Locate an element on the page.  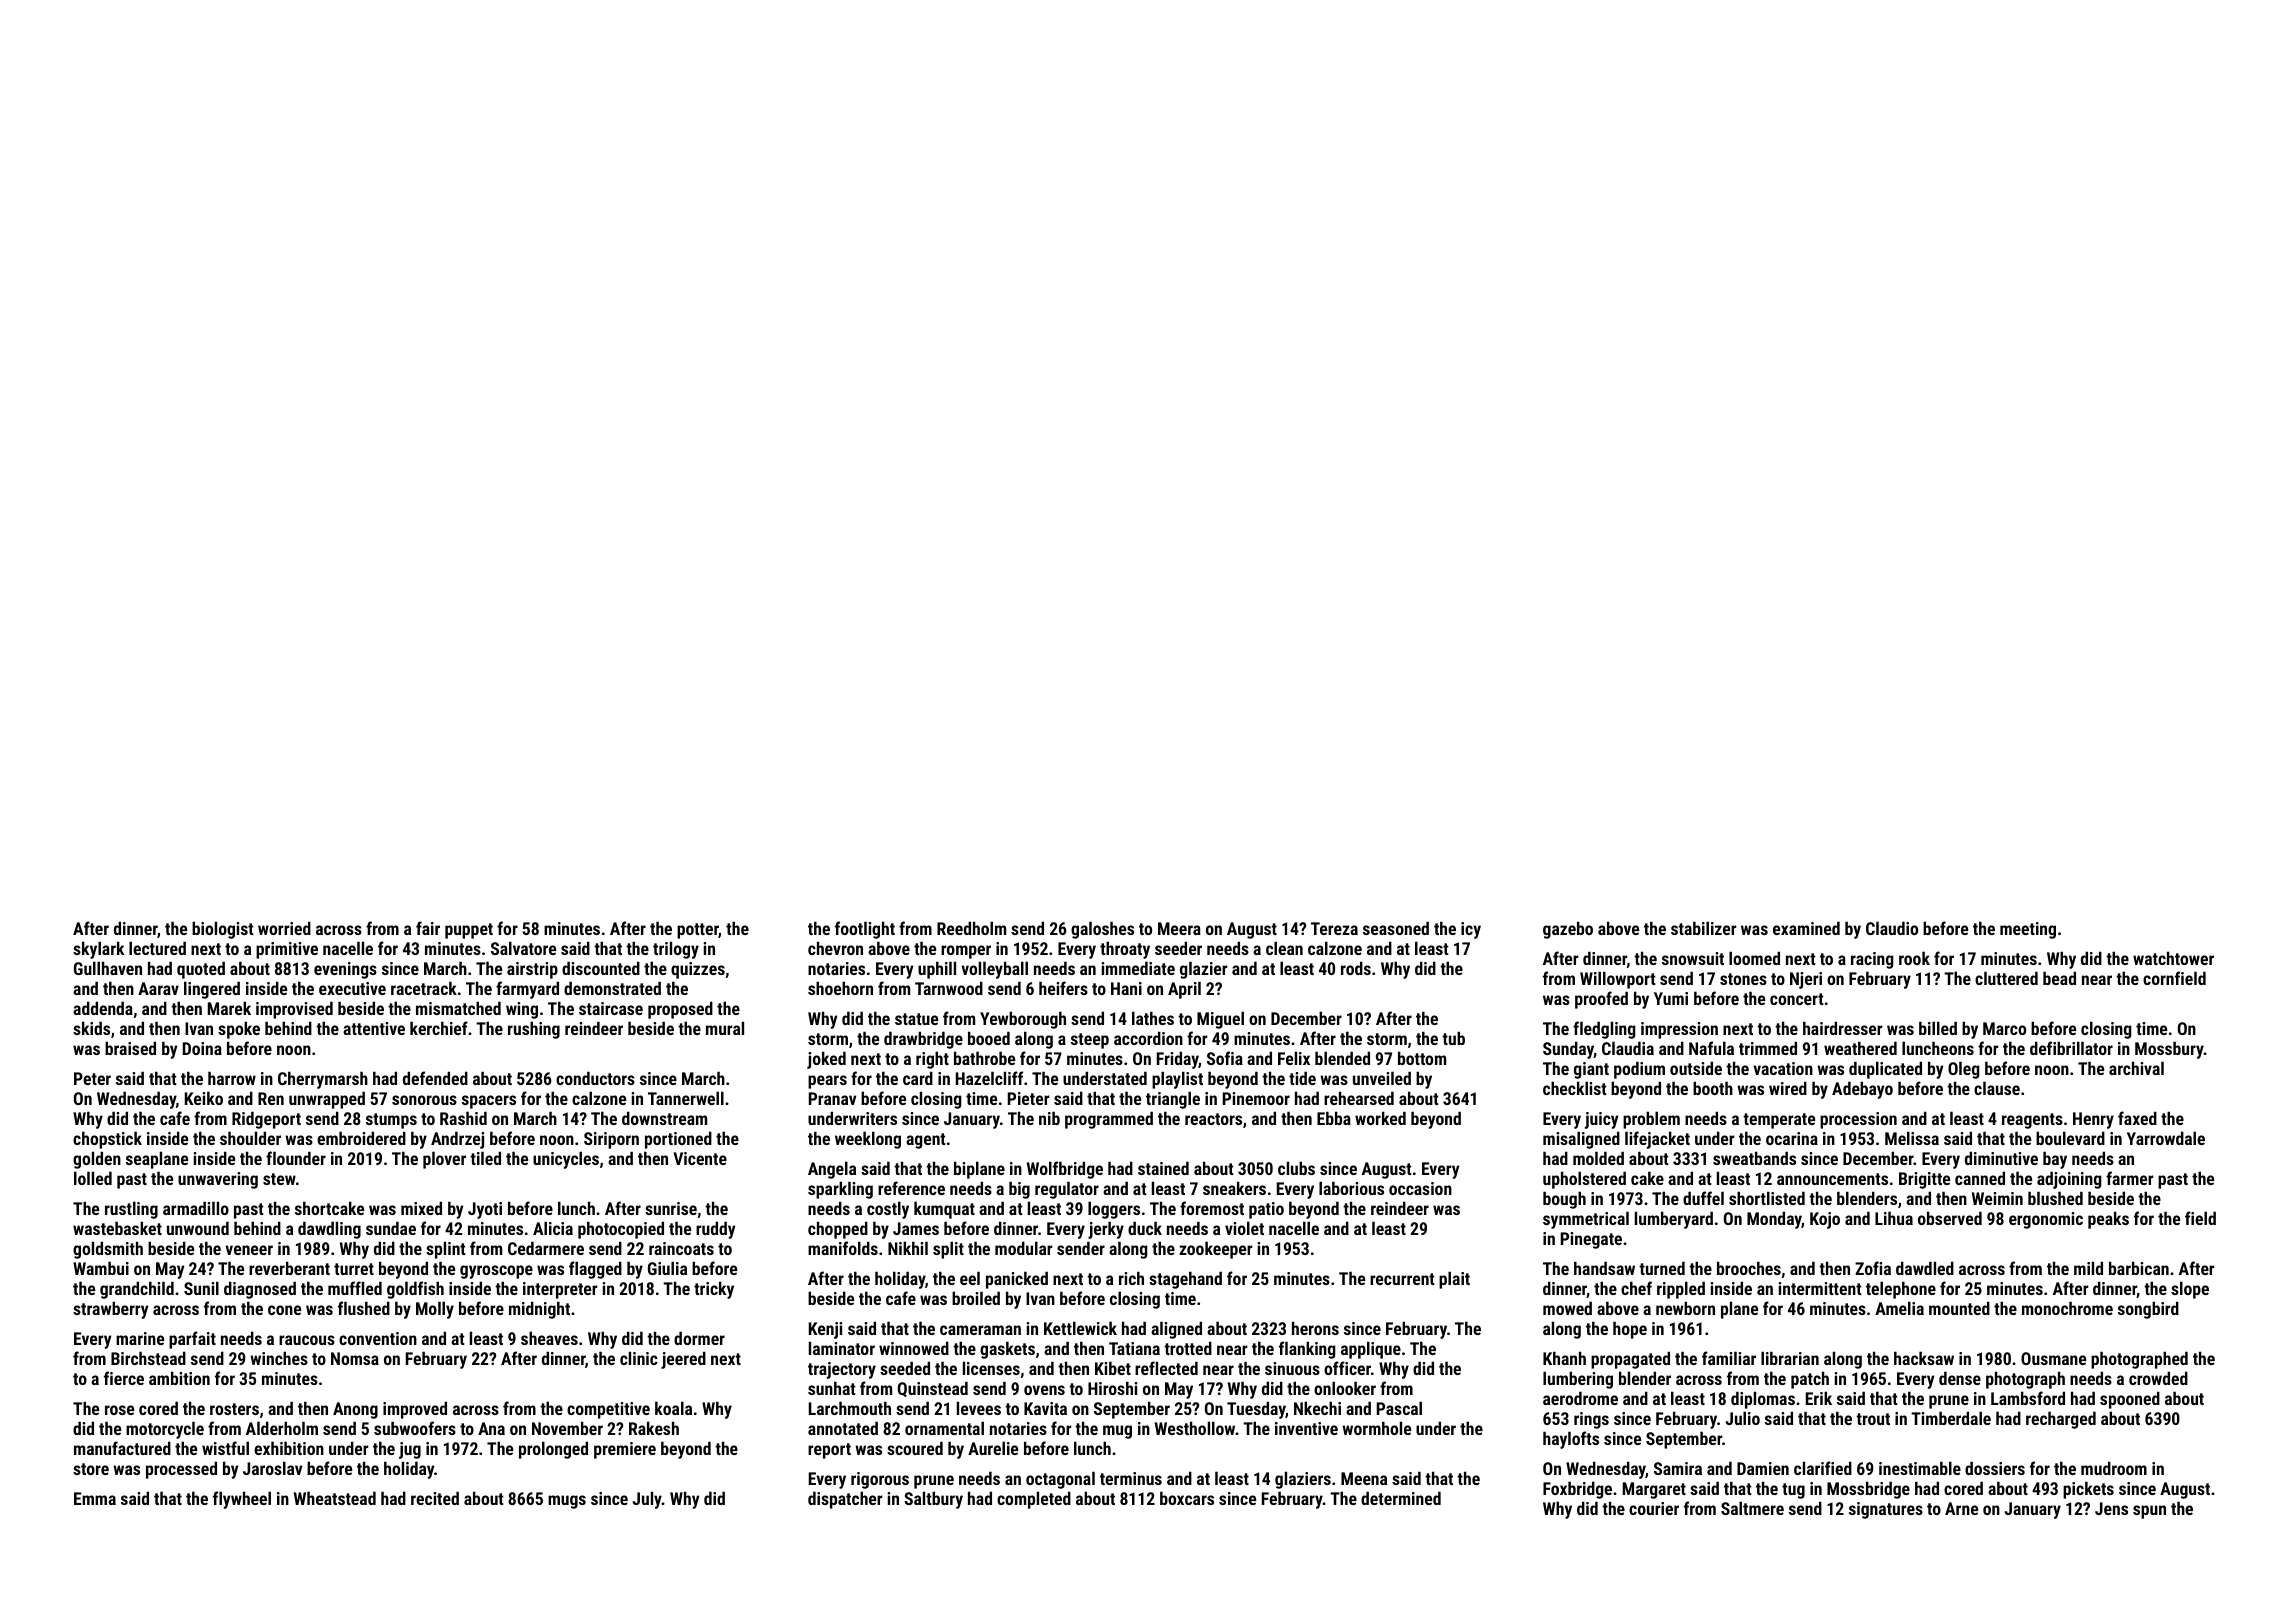
spacers is located at coordinates (489, 1102).
